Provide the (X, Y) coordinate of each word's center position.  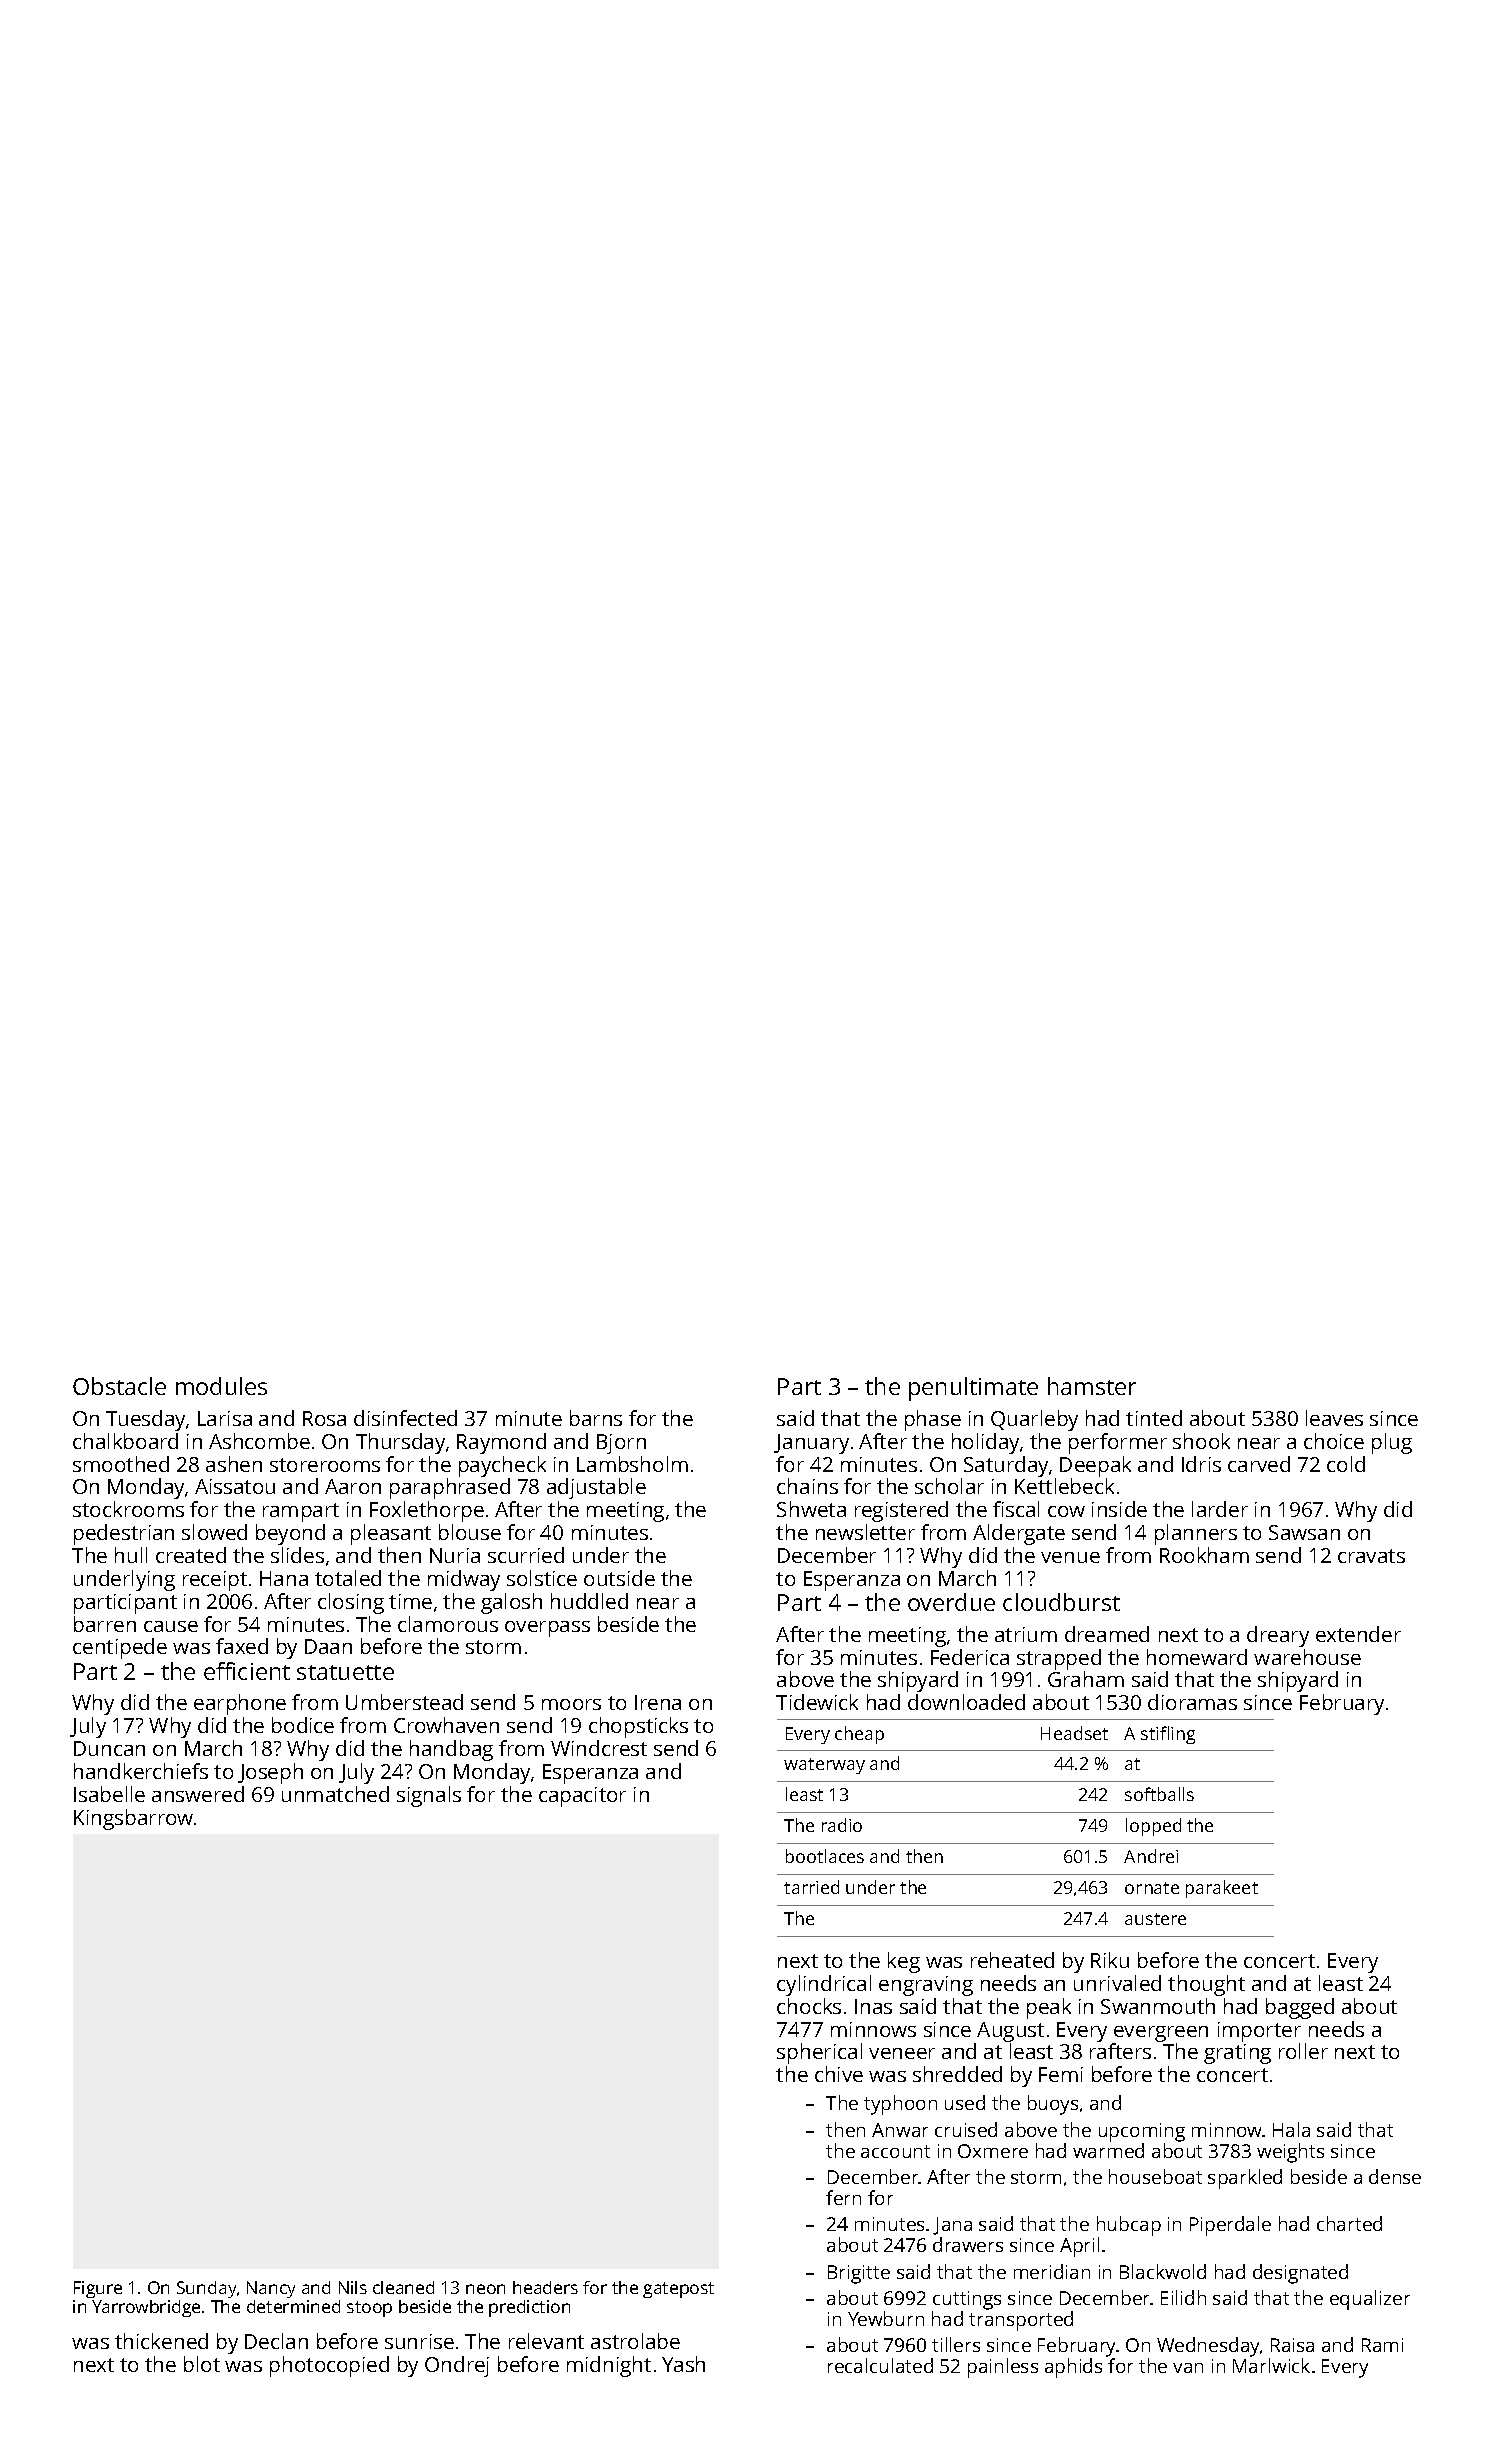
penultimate (973, 1389)
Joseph (270, 1773)
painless (1003, 2368)
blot (202, 2364)
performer (1118, 1443)
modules (221, 1386)
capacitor (582, 1797)
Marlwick (1271, 2365)
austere (1155, 1919)
